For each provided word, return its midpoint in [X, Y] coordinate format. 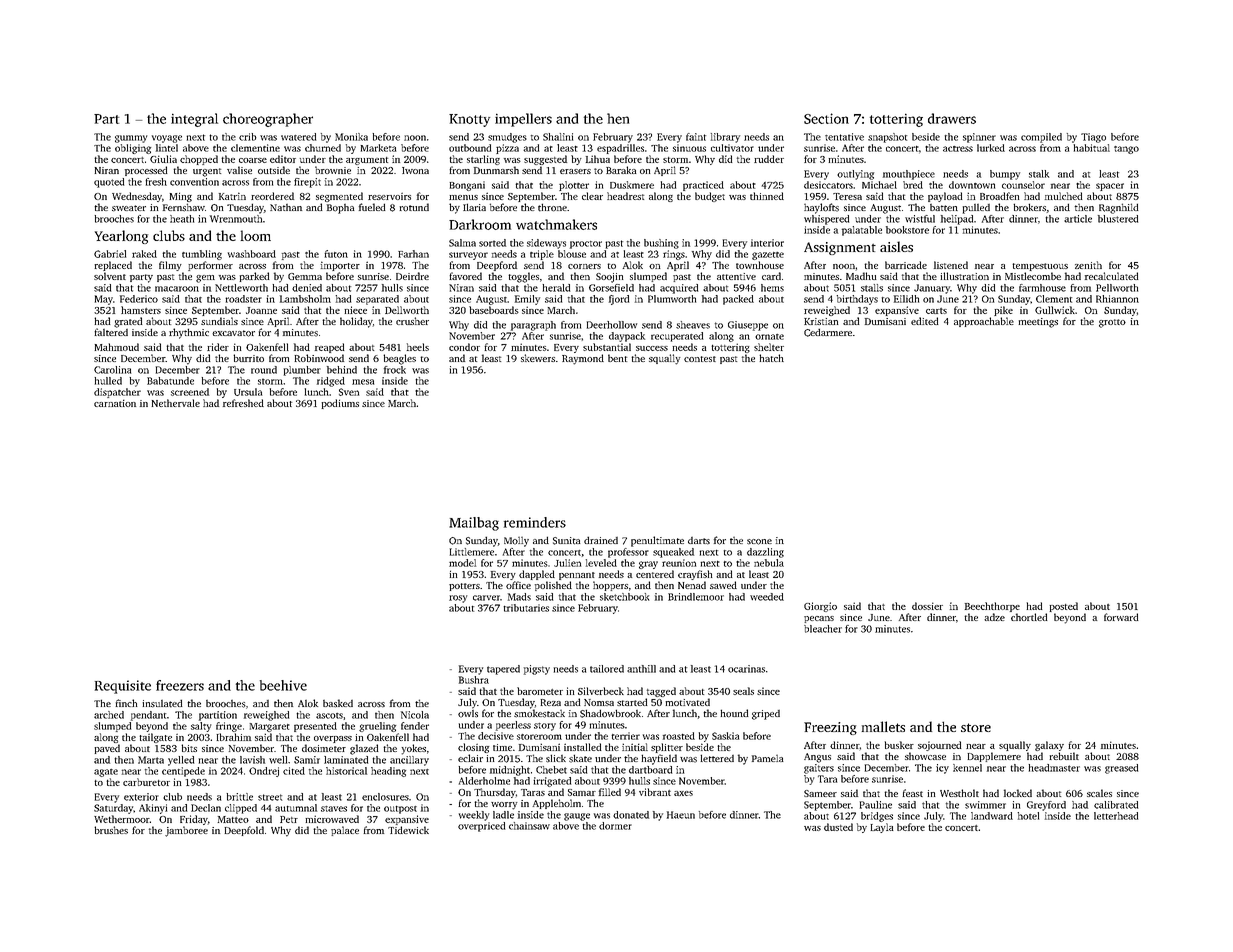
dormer [615, 826]
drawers [952, 118]
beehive [283, 685]
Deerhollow [612, 325]
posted [1063, 607]
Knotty [469, 120]
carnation [115, 403]
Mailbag [474, 524]
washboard [252, 254]
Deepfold [244, 831]
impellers [523, 120]
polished [553, 586]
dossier [927, 606]
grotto [1112, 323]
